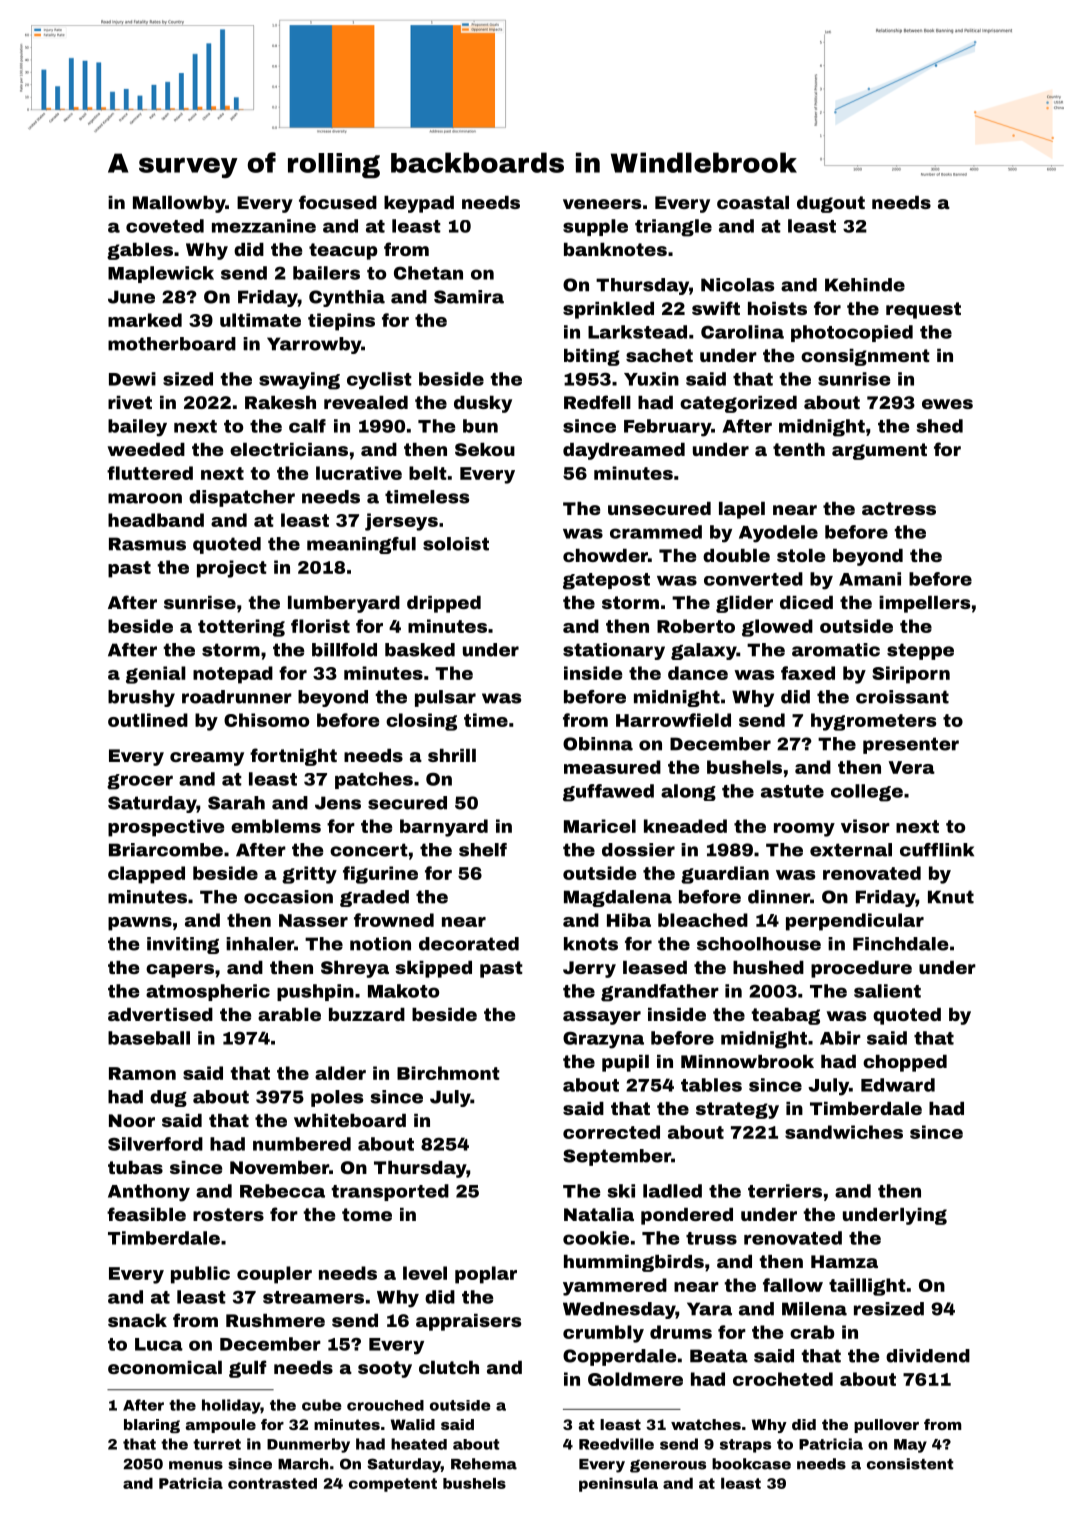 The width and height of the screenshot is (1086, 1536). I want to click on dugout, so click(831, 204).
